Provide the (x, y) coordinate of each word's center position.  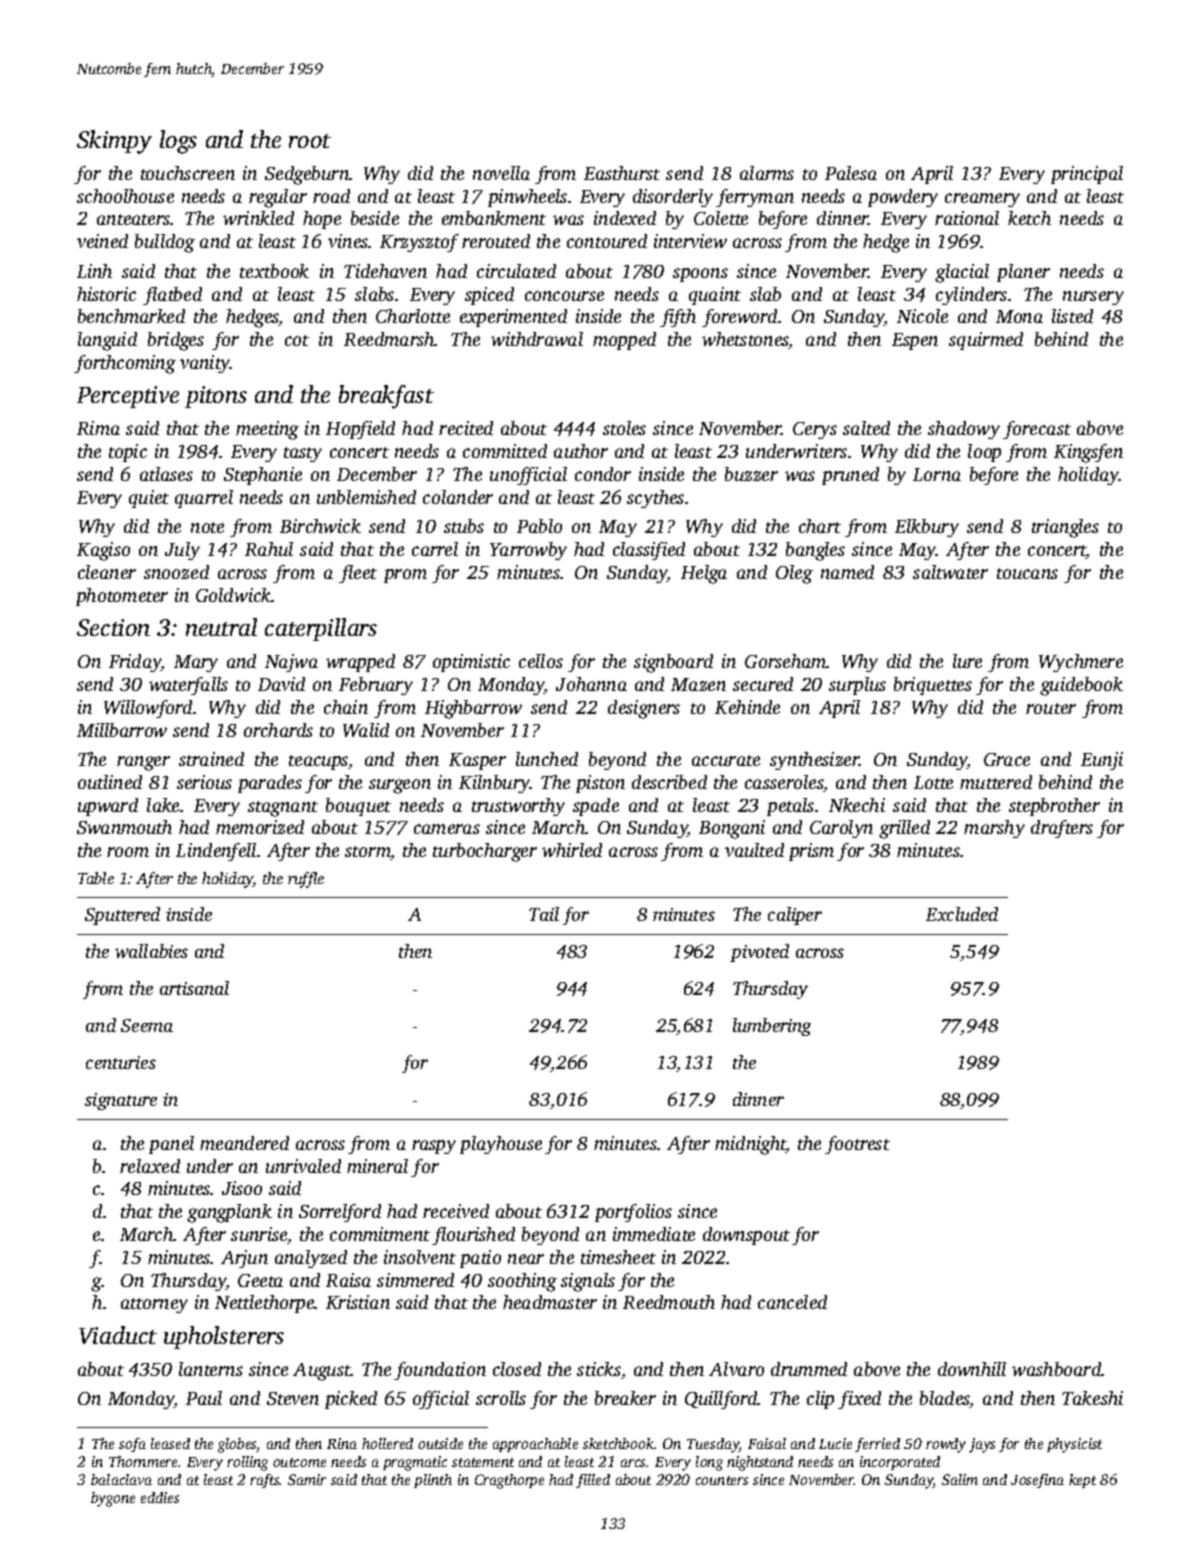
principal (1087, 175)
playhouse (501, 1145)
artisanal (194, 988)
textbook (274, 271)
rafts (265, 1481)
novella (501, 173)
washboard (1057, 1369)
